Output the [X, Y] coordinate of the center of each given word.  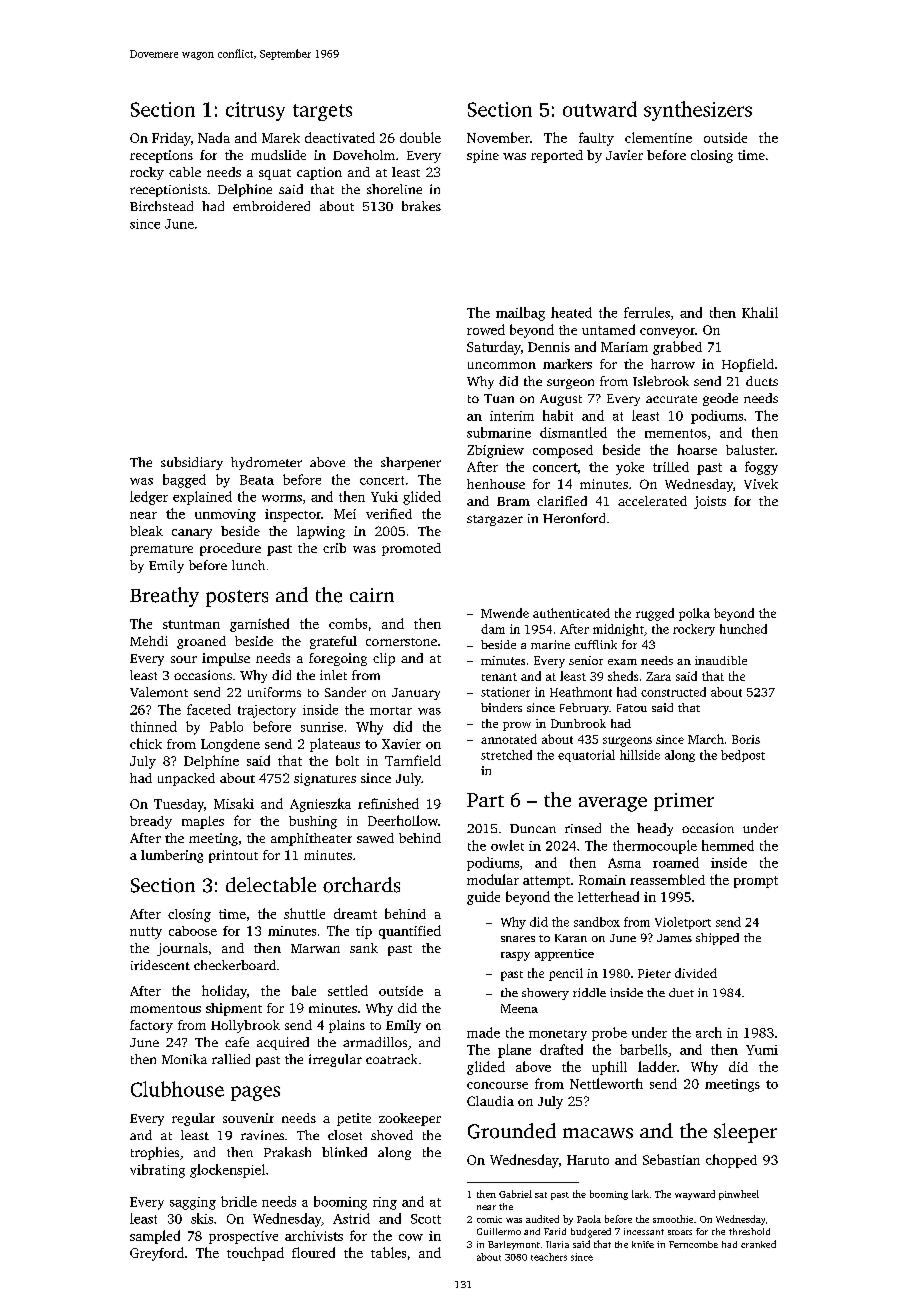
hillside [640, 755]
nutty [146, 933]
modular [493, 879]
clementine [658, 137]
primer [684, 802]
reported [557, 156]
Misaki [234, 803]
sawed [375, 838]
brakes [421, 206]
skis [202, 1218]
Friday [171, 139]
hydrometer [266, 463]
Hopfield [748, 365]
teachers [549, 1257]
